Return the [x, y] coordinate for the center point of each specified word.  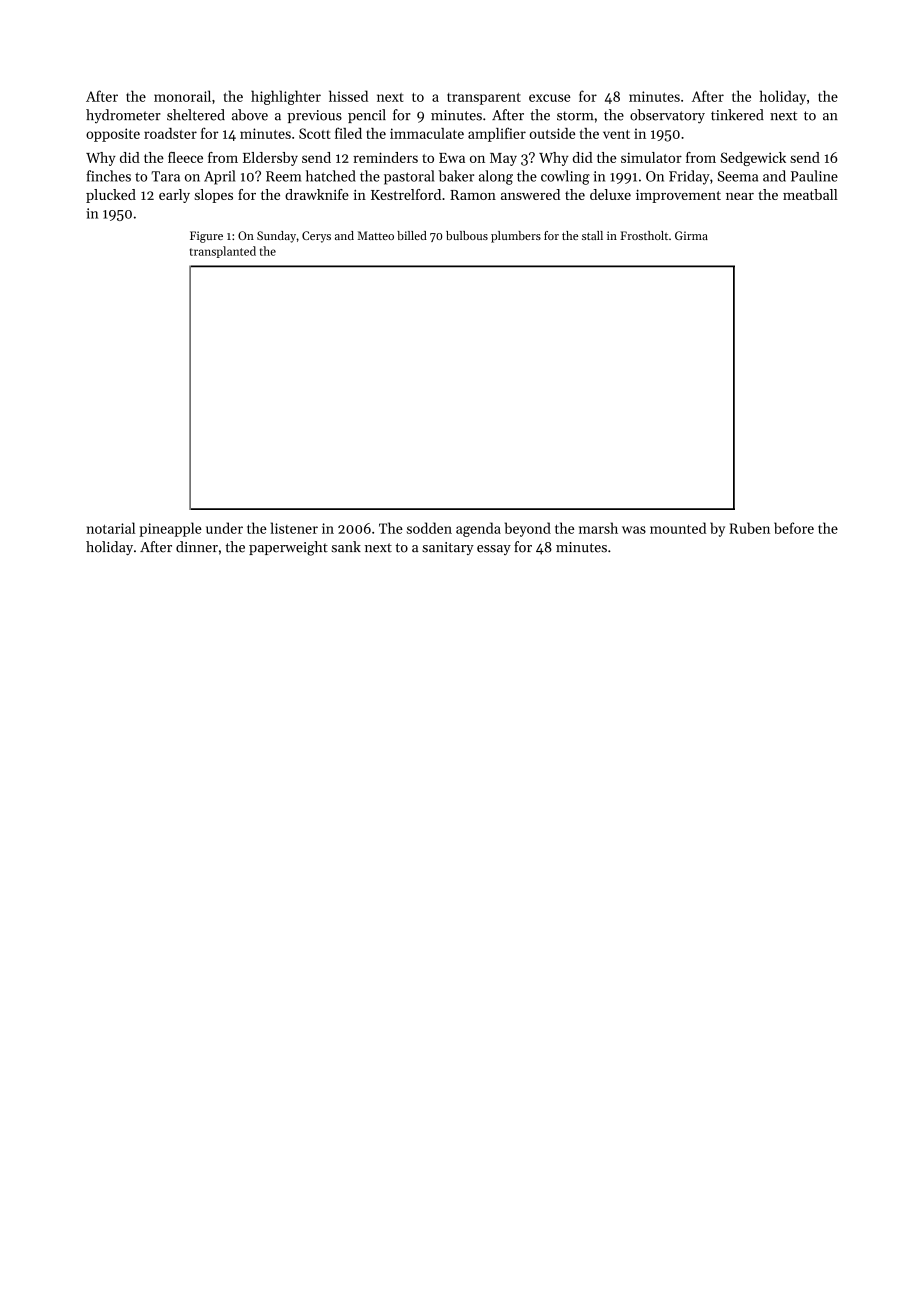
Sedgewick [753, 159]
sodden [429, 528]
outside [552, 133]
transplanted [223, 252]
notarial [111, 528]
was [634, 530]
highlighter [286, 97]
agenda [478, 529]
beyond [528, 529]
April [219, 177]
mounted [678, 528]
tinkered [737, 115]
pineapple [170, 529]
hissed [348, 96]
